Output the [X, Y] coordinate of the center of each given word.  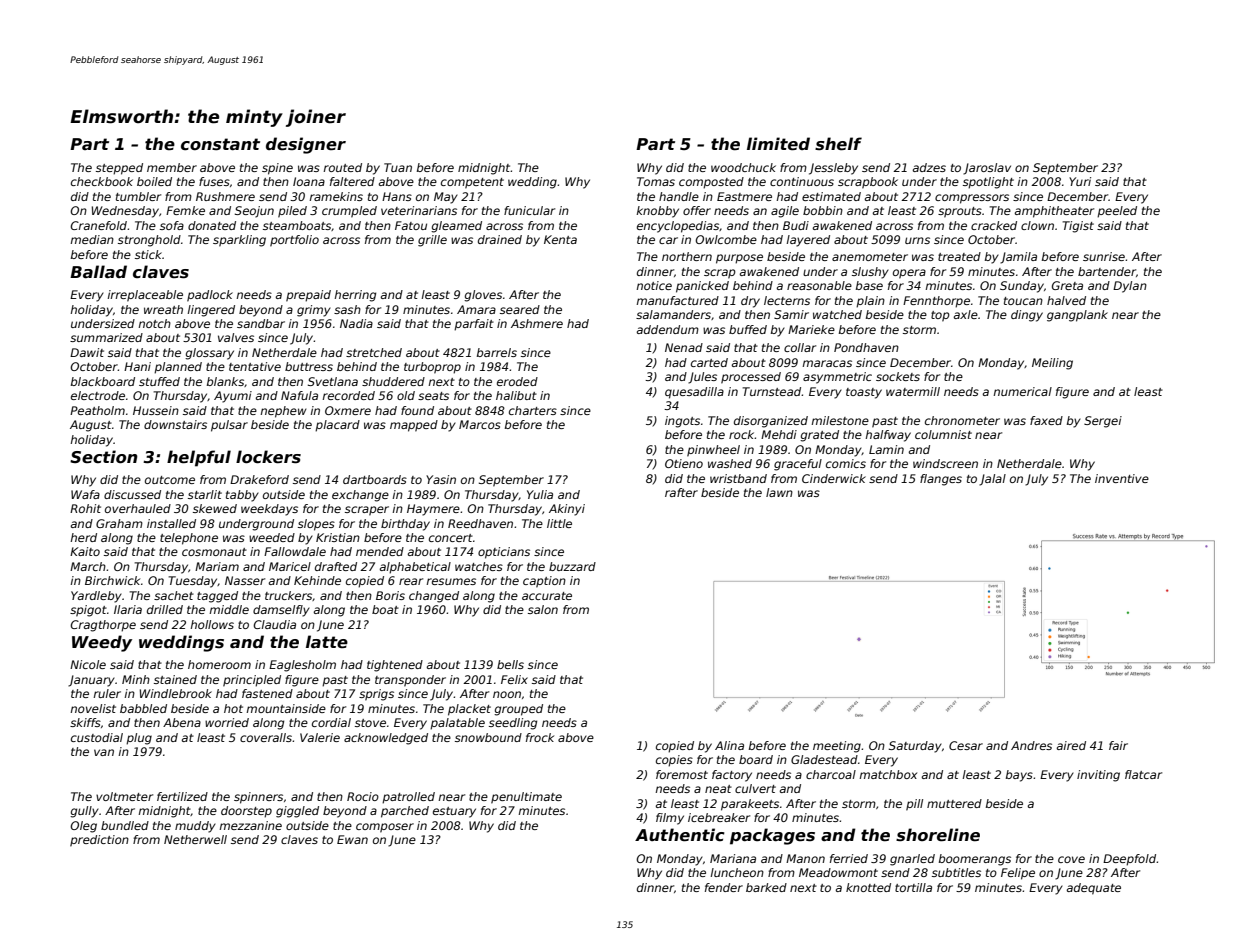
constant [220, 144]
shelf [838, 144]
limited [778, 144]
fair [1118, 745]
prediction [99, 841]
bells [510, 664]
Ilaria [128, 609]
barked [766, 887]
